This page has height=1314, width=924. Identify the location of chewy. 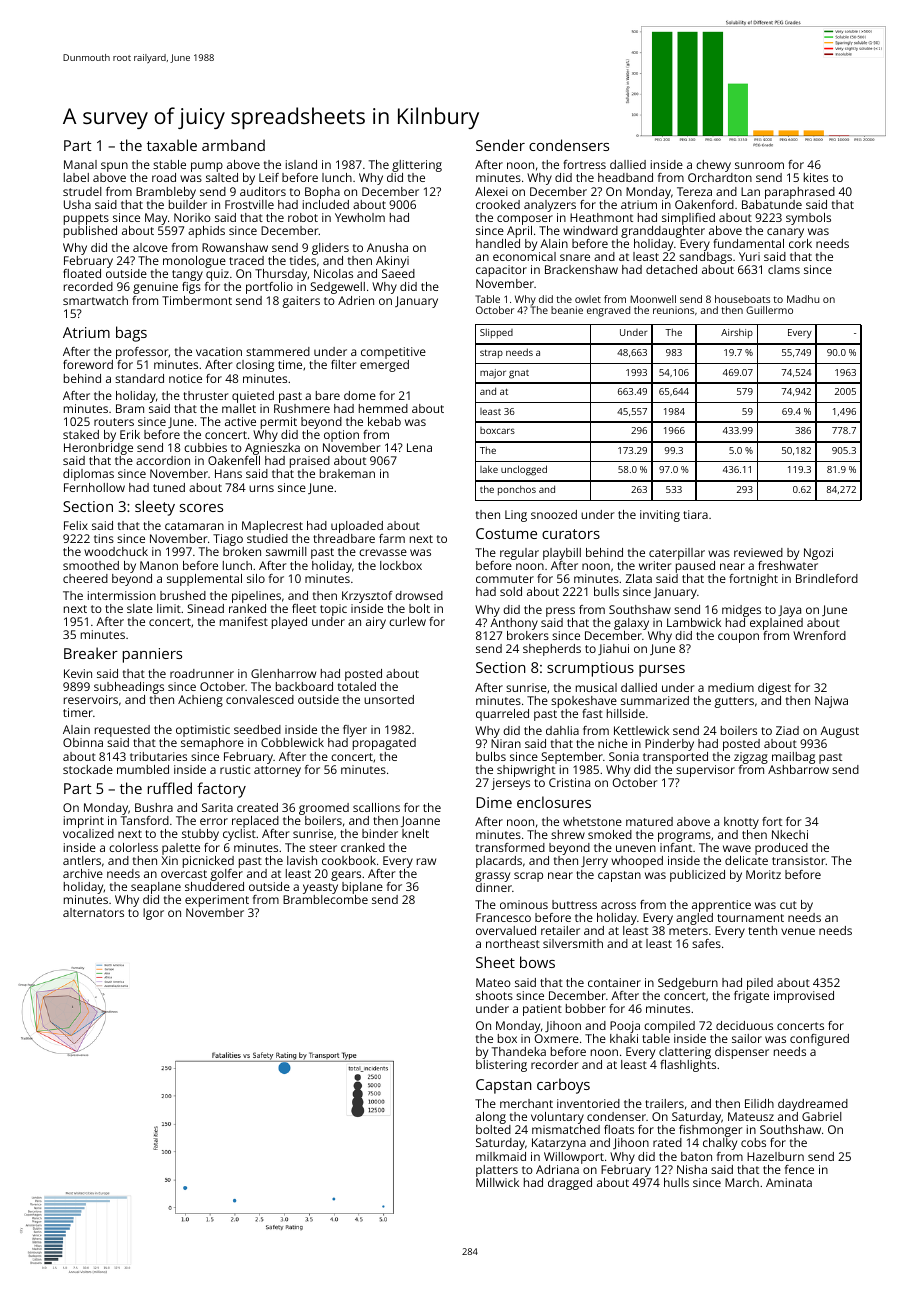
(713, 166).
